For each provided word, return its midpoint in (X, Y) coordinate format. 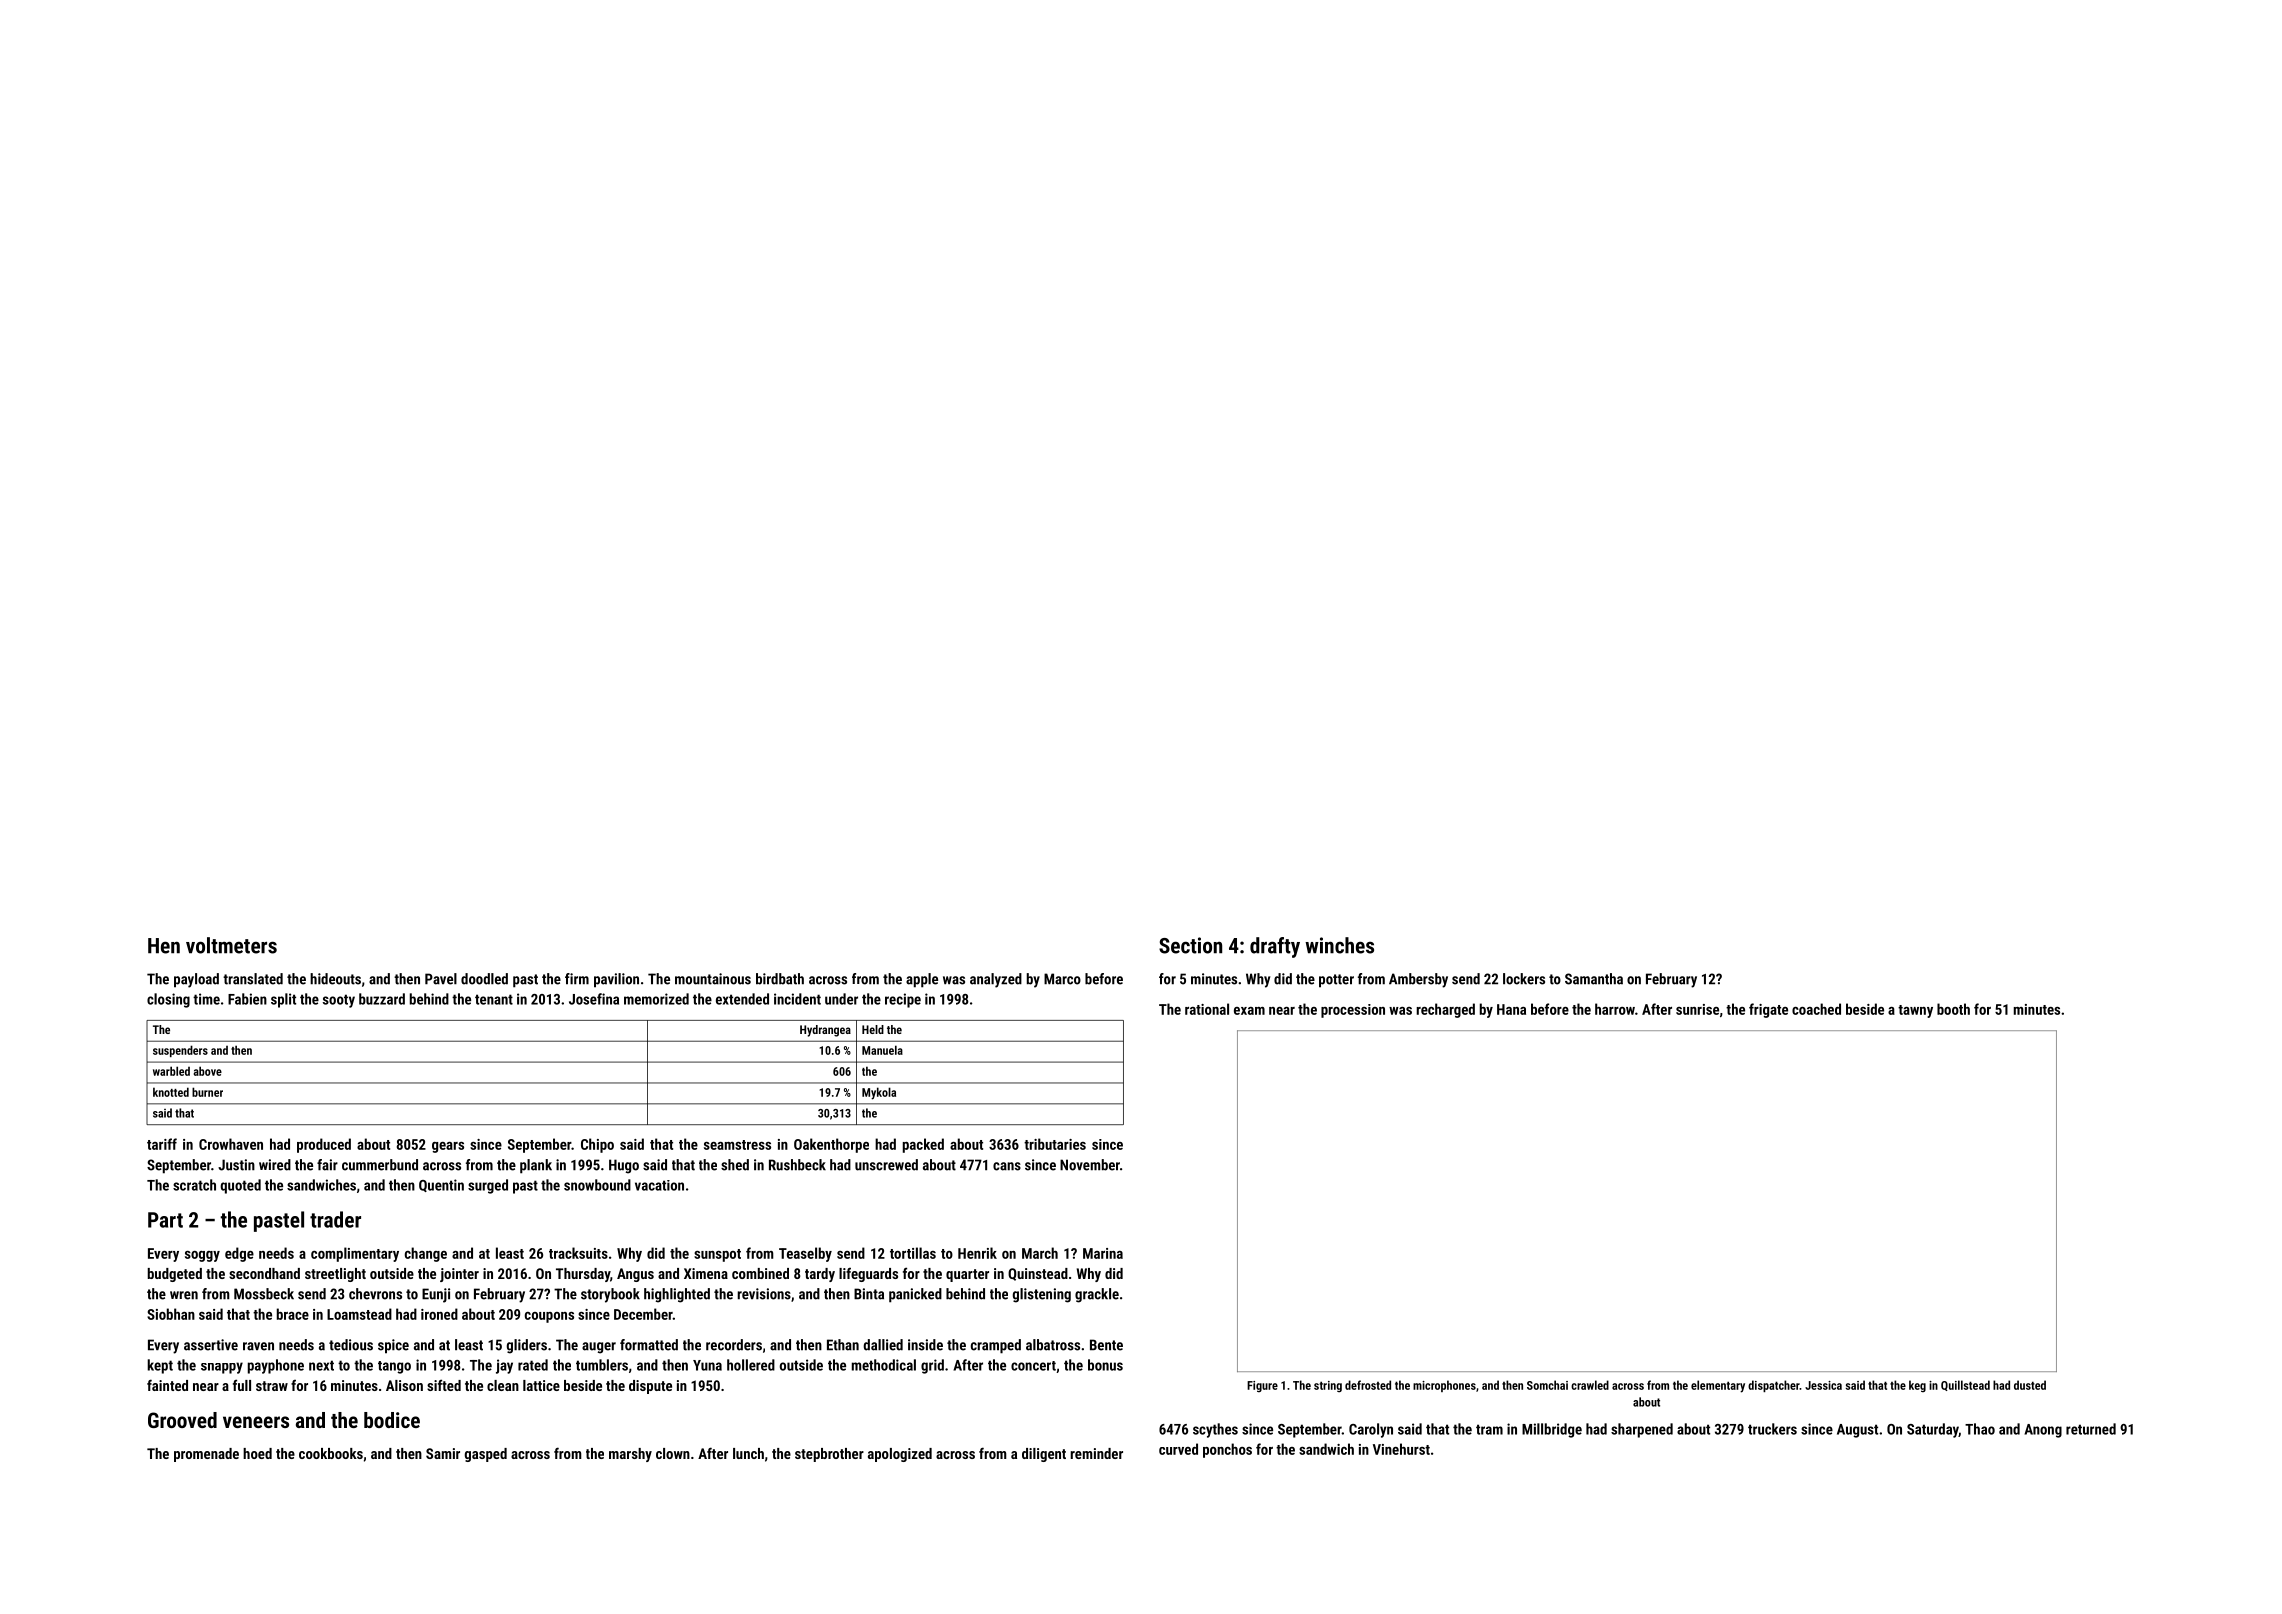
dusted (2030, 1385)
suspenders (180, 1051)
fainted (167, 1385)
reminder (1096, 1453)
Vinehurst (1401, 1449)
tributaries (1055, 1144)
